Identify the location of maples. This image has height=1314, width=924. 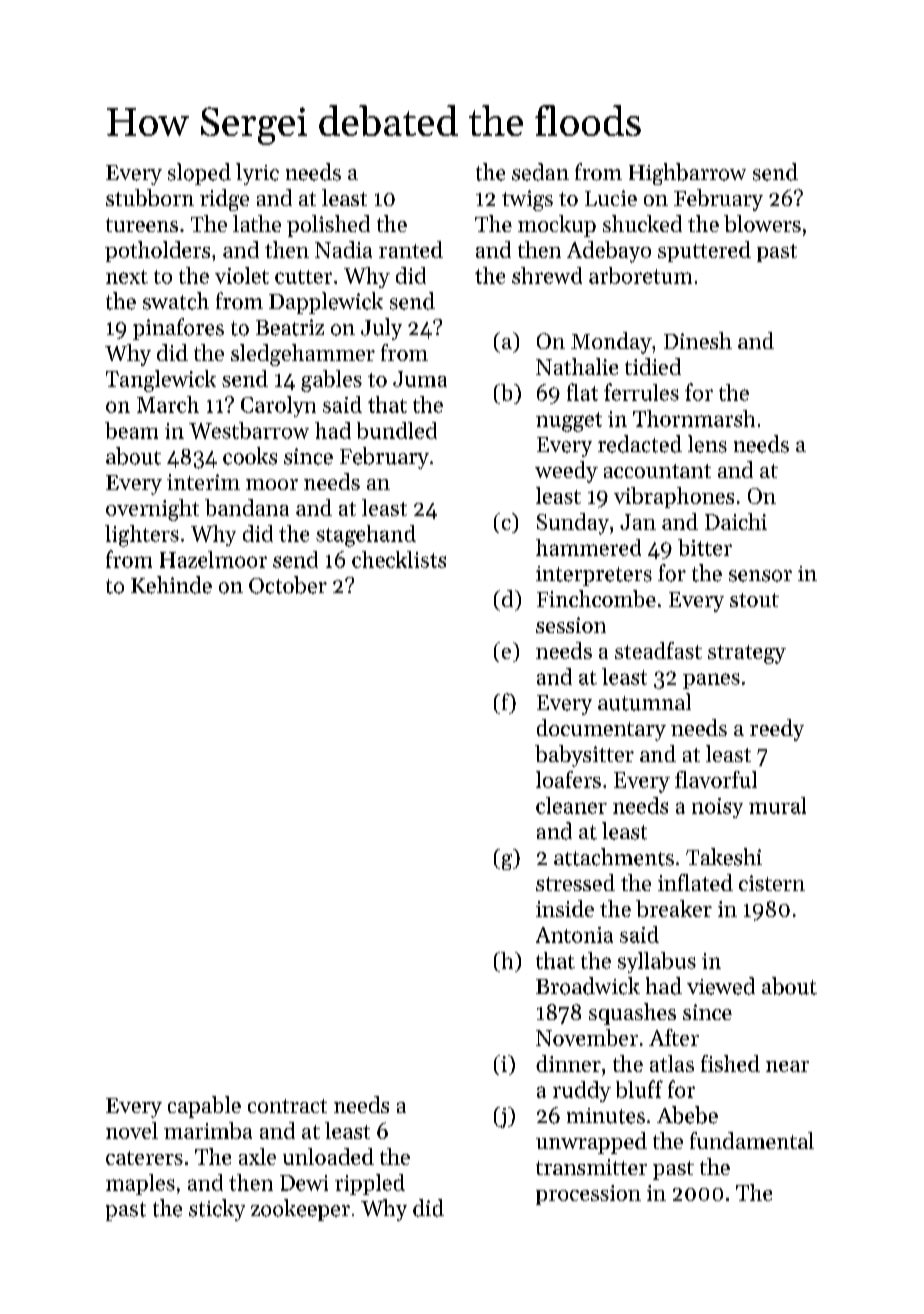
(140, 1184).
